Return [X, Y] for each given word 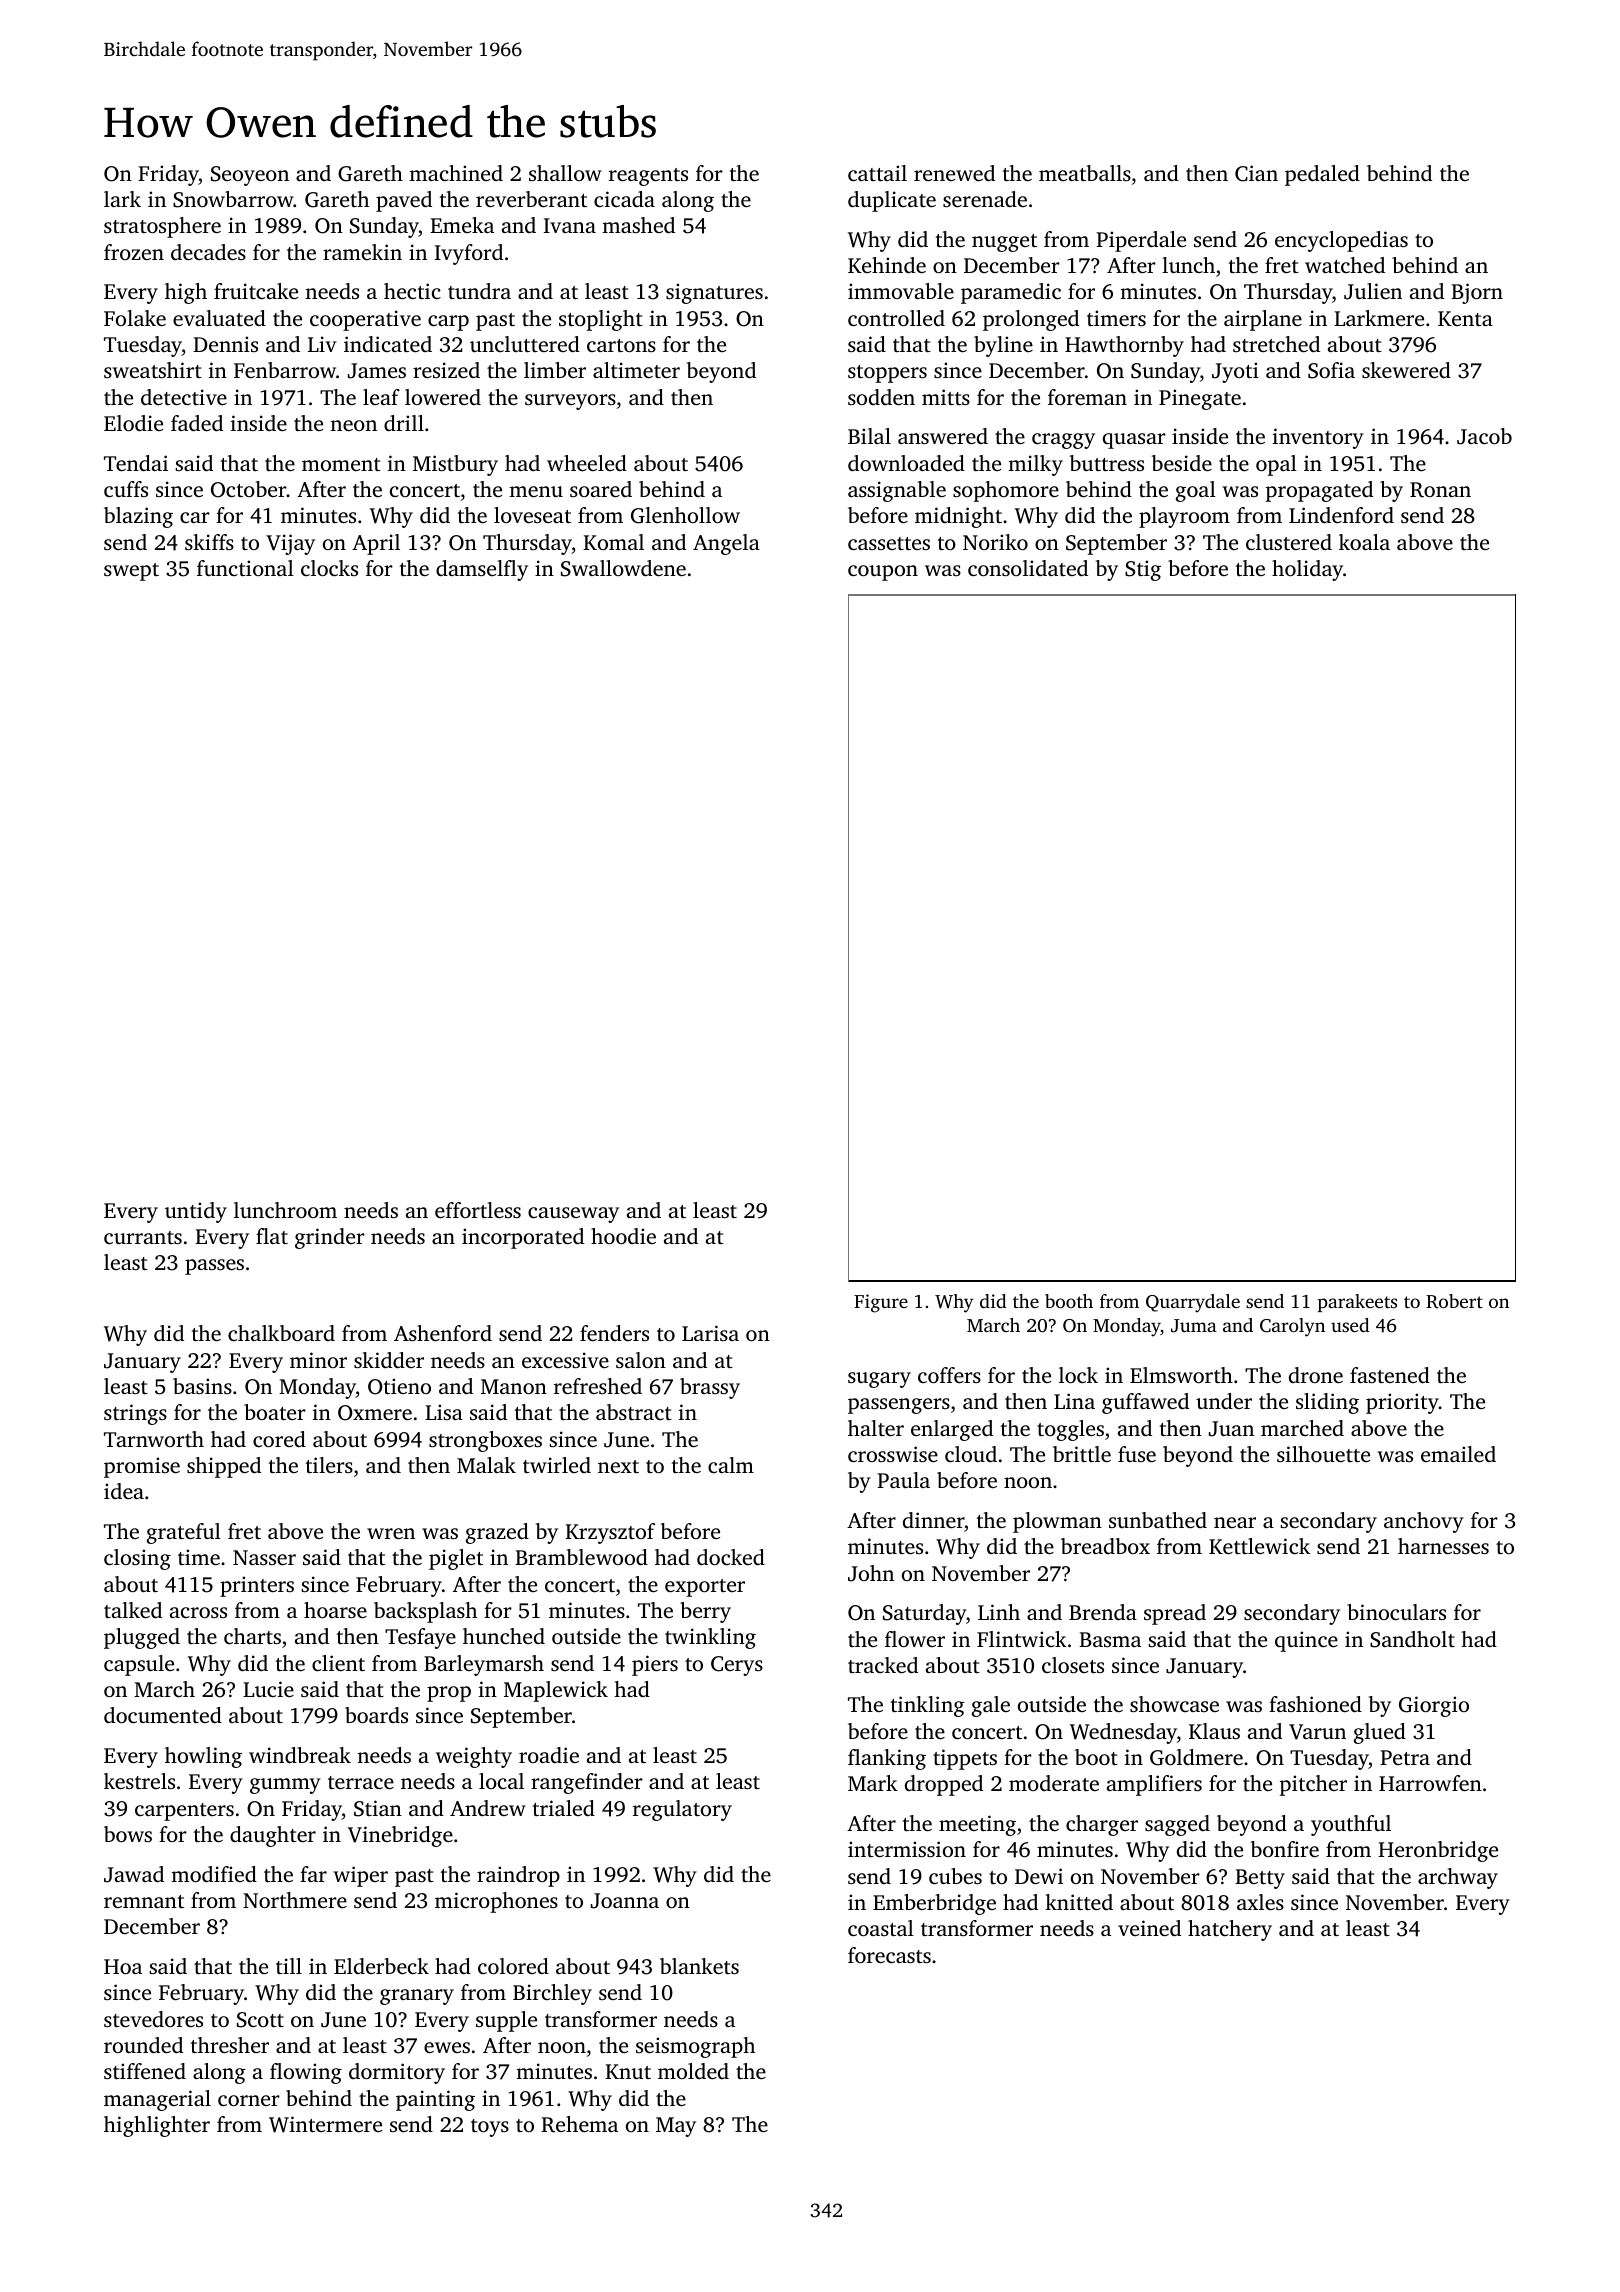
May [676, 2127]
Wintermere [325, 2124]
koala [1364, 542]
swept [131, 572]
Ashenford [443, 1333]
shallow [565, 173]
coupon [883, 573]
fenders [614, 1333]
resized [446, 370]
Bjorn [1477, 293]
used [1350, 1325]
